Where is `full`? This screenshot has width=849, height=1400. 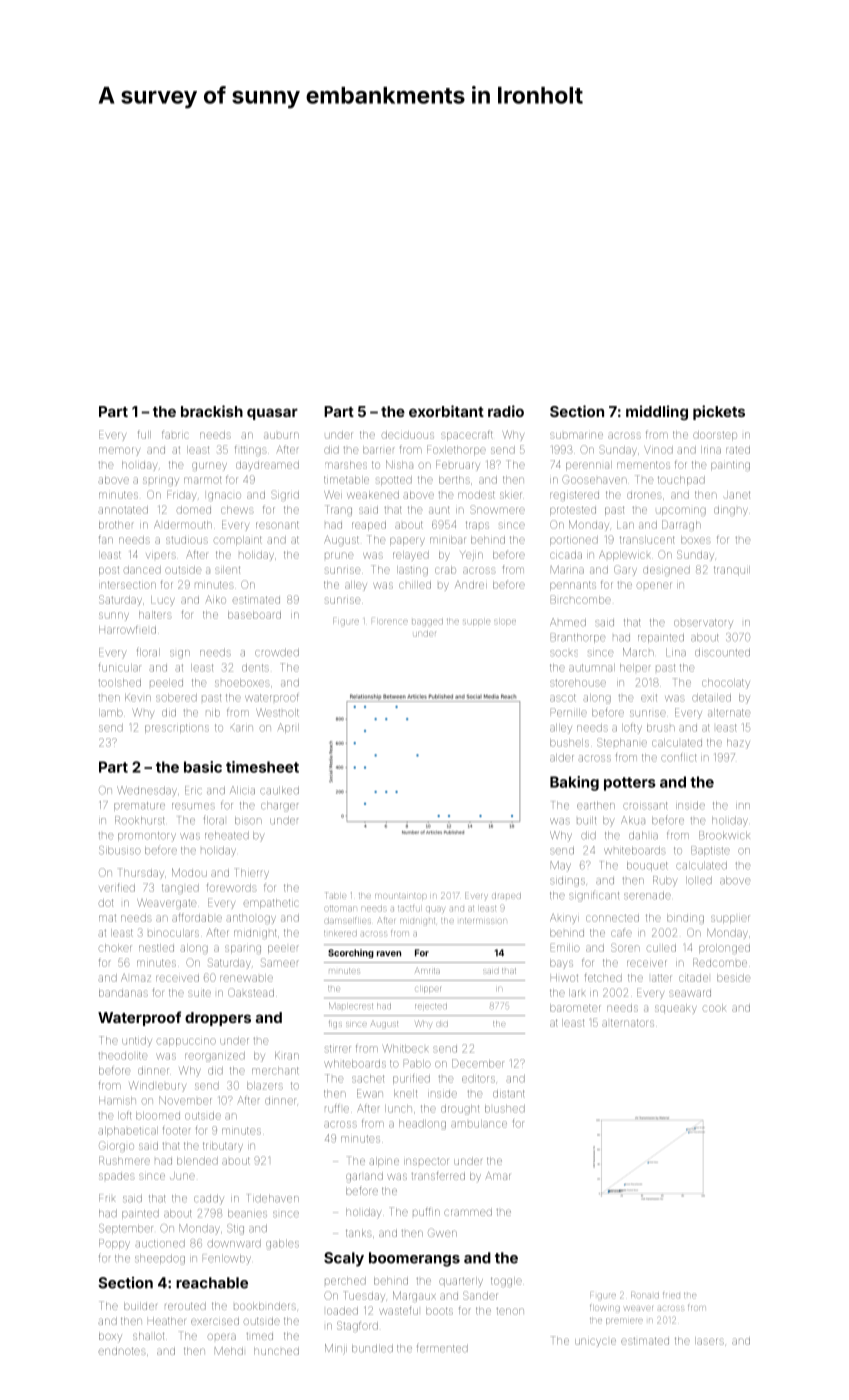
full is located at coordinates (144, 434).
